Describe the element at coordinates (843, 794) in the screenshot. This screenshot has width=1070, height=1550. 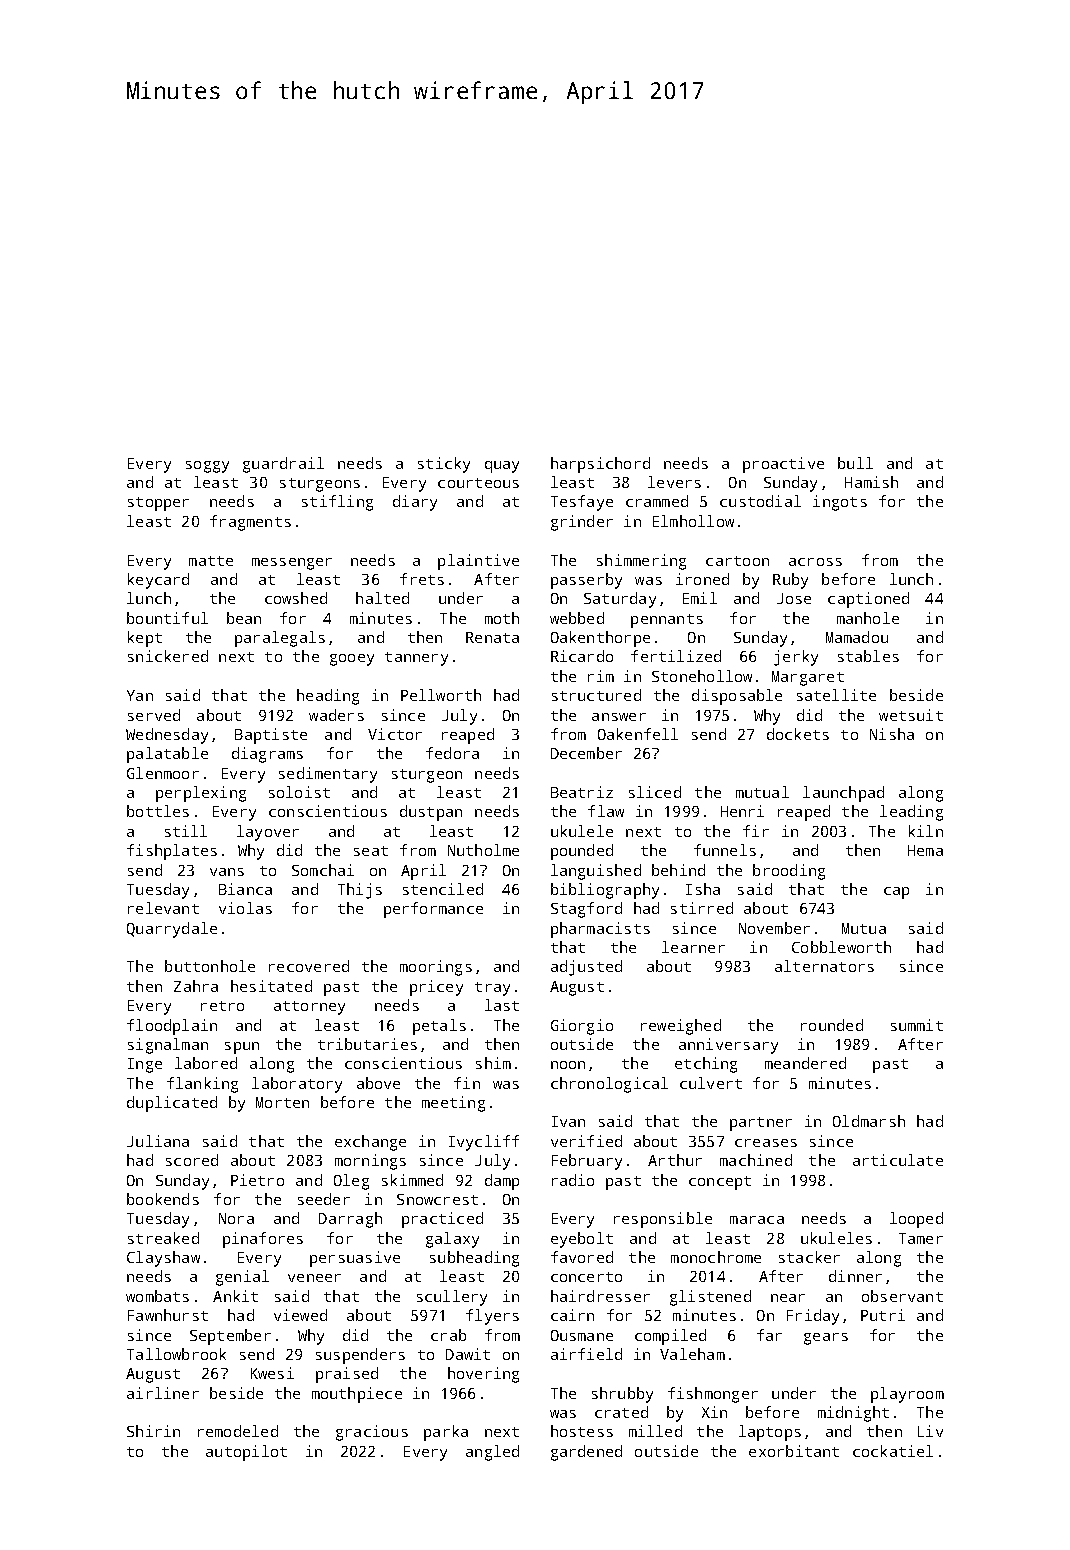
I see `launchpad` at that location.
